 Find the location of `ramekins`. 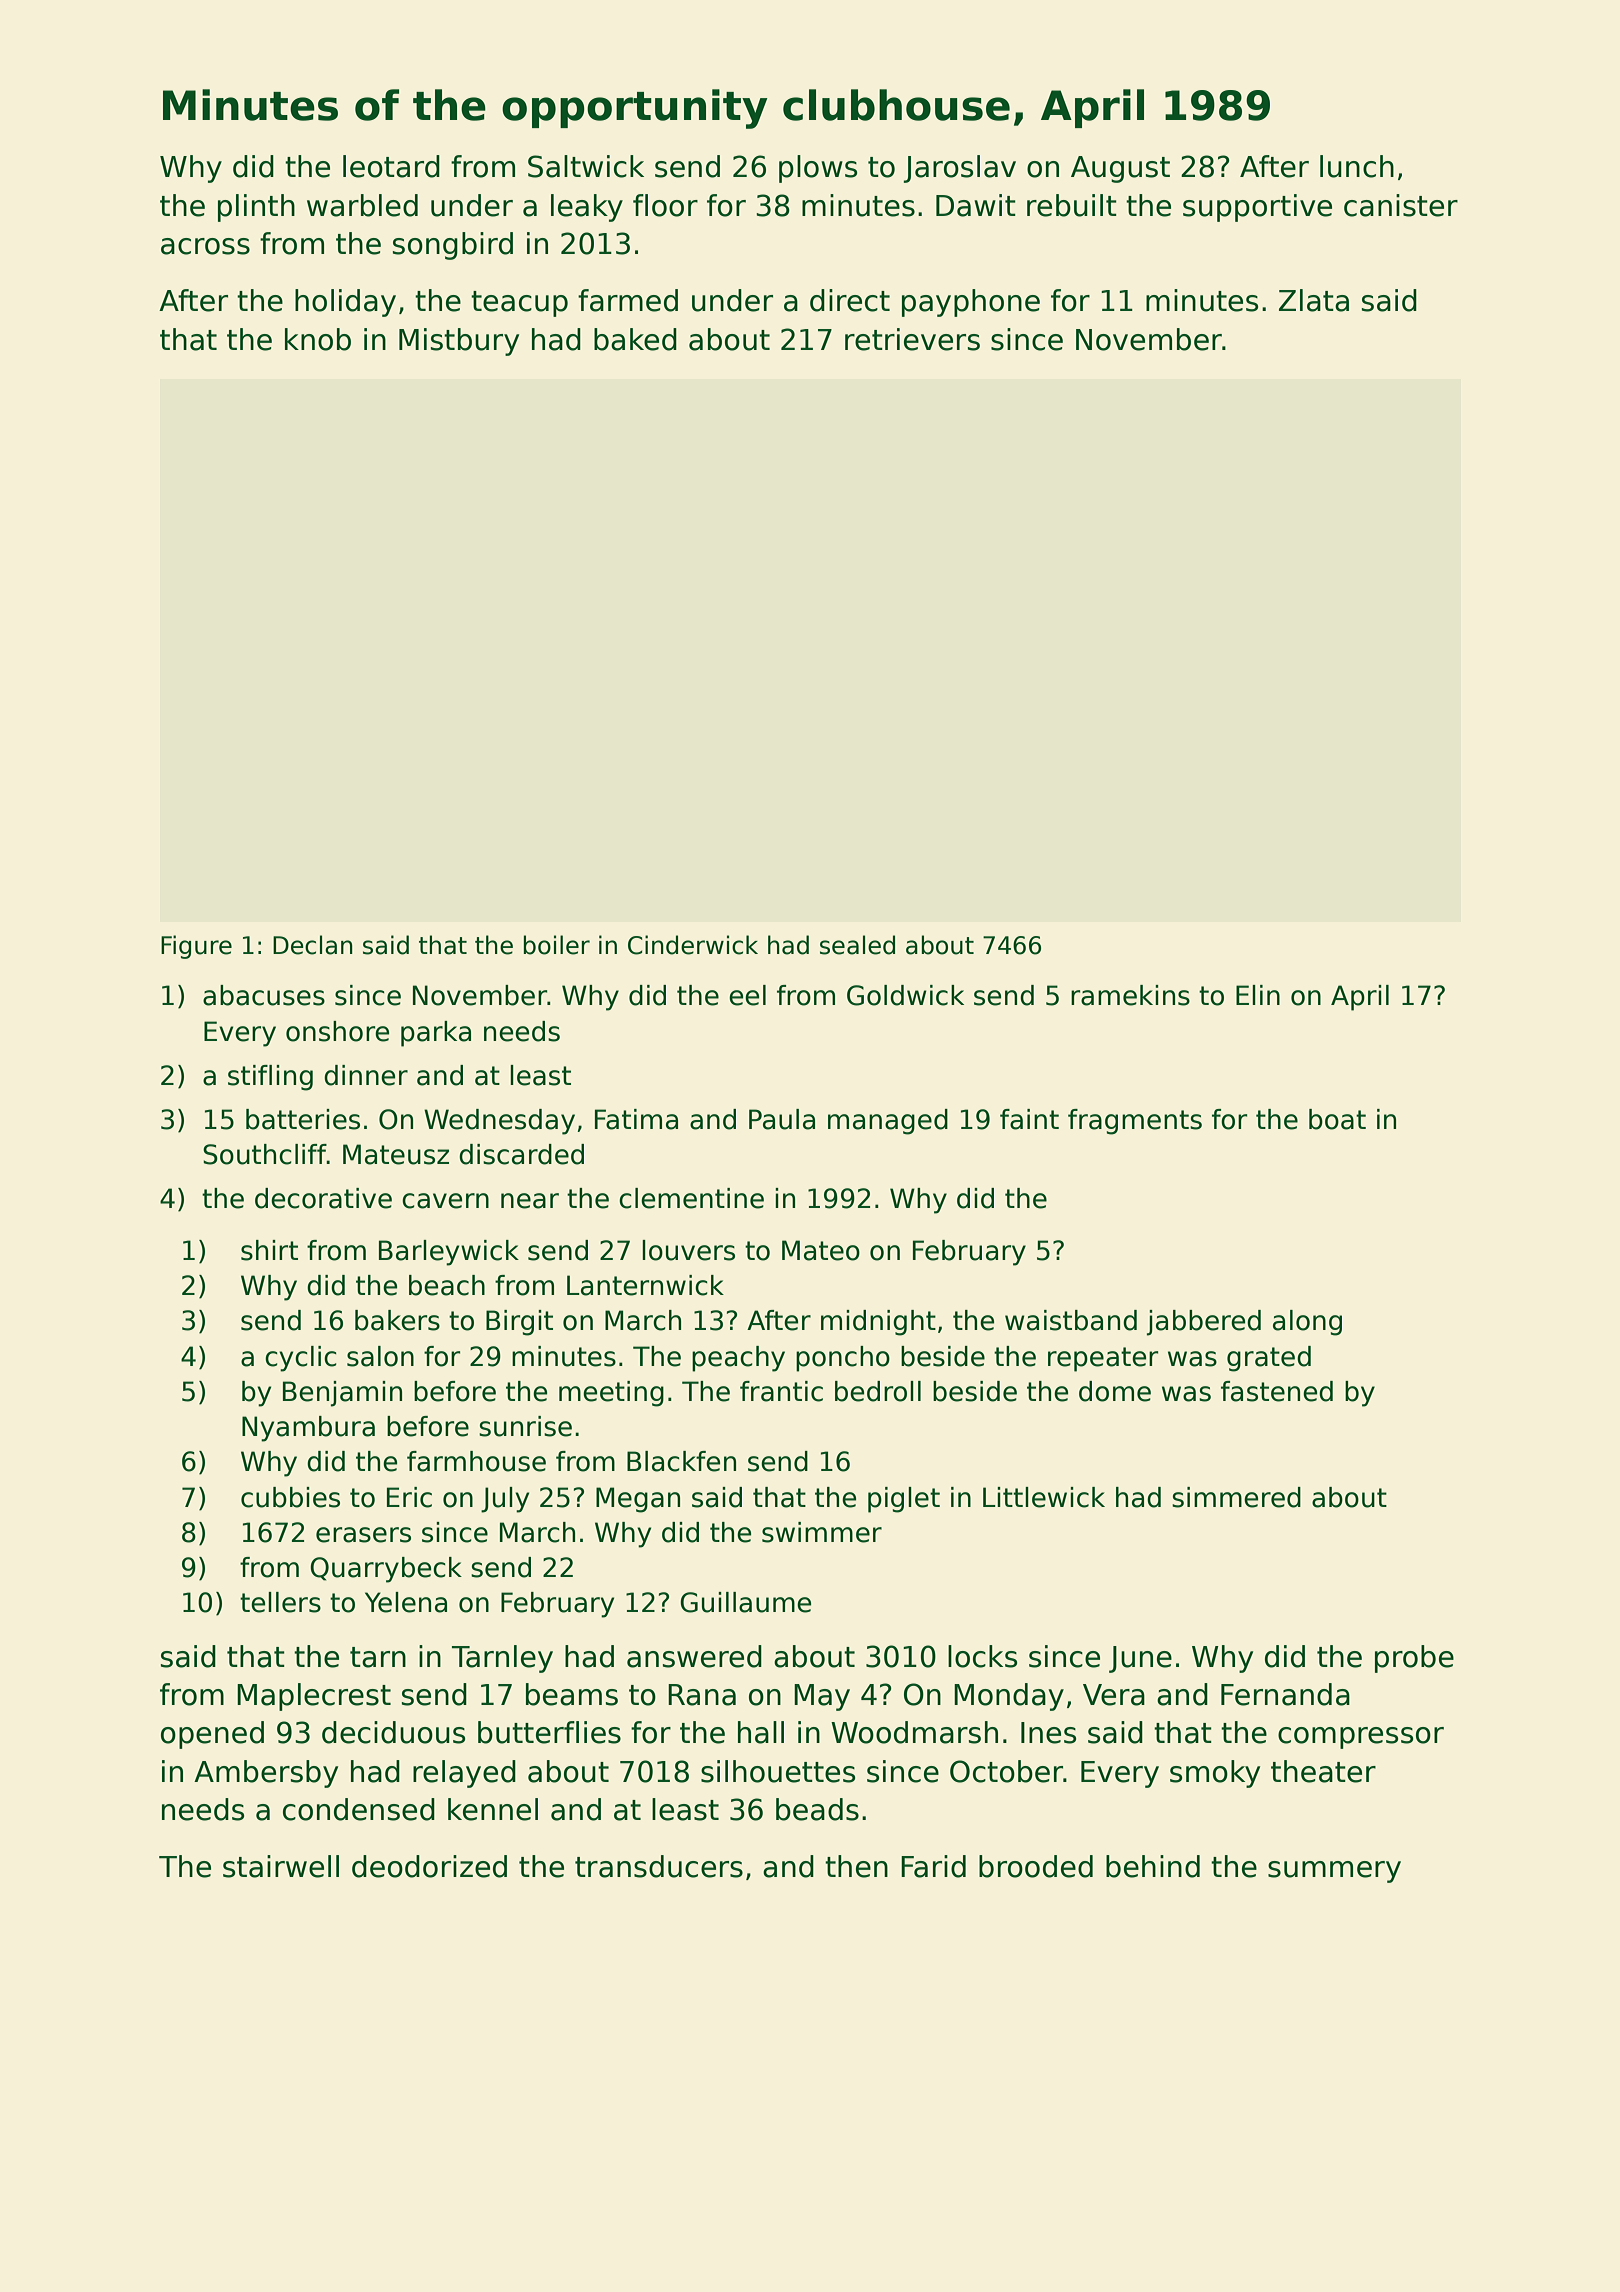

ramekins is located at coordinates (1130, 995).
